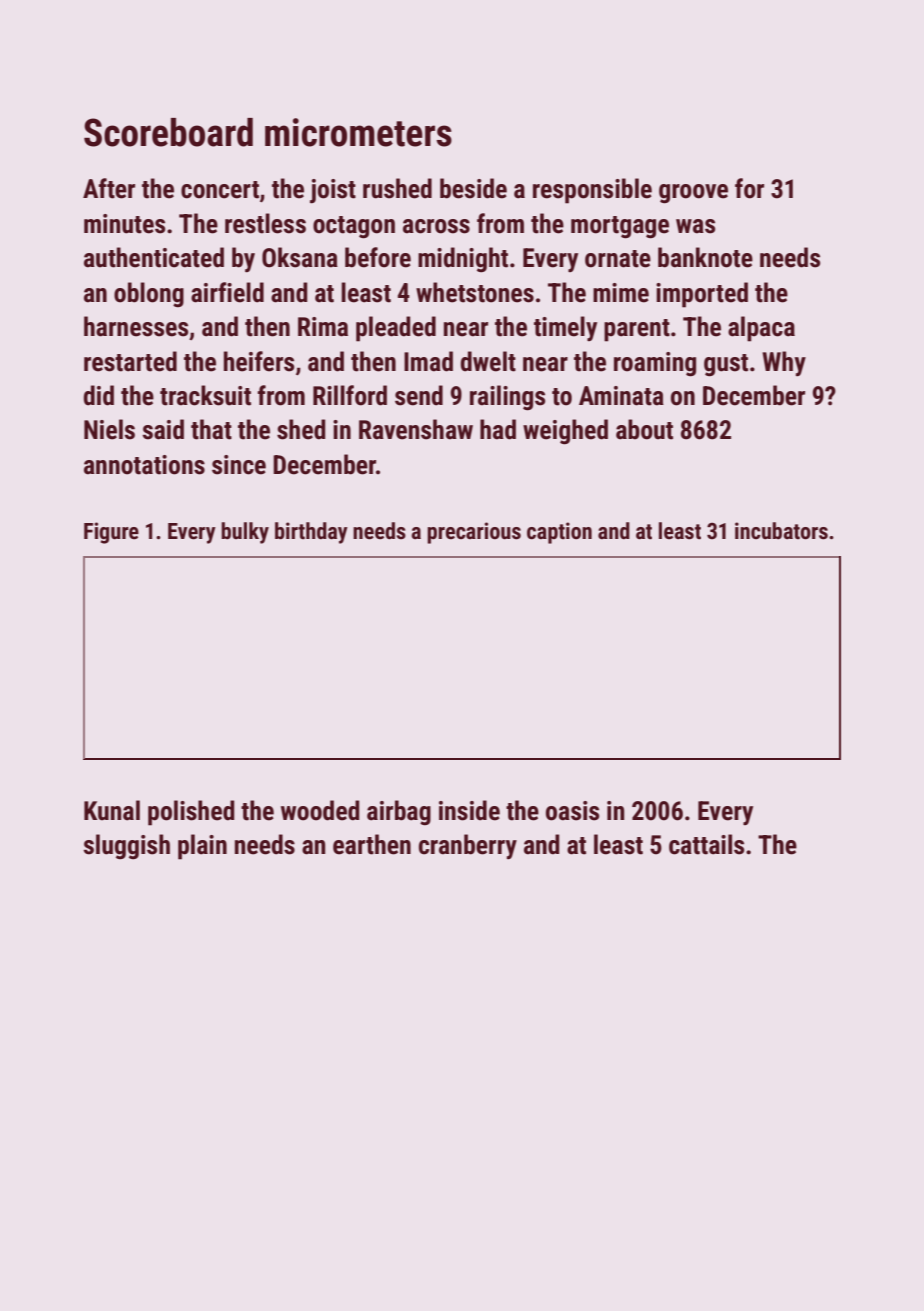 This screenshot has width=924, height=1311. I want to click on cattails, so click(706, 844).
